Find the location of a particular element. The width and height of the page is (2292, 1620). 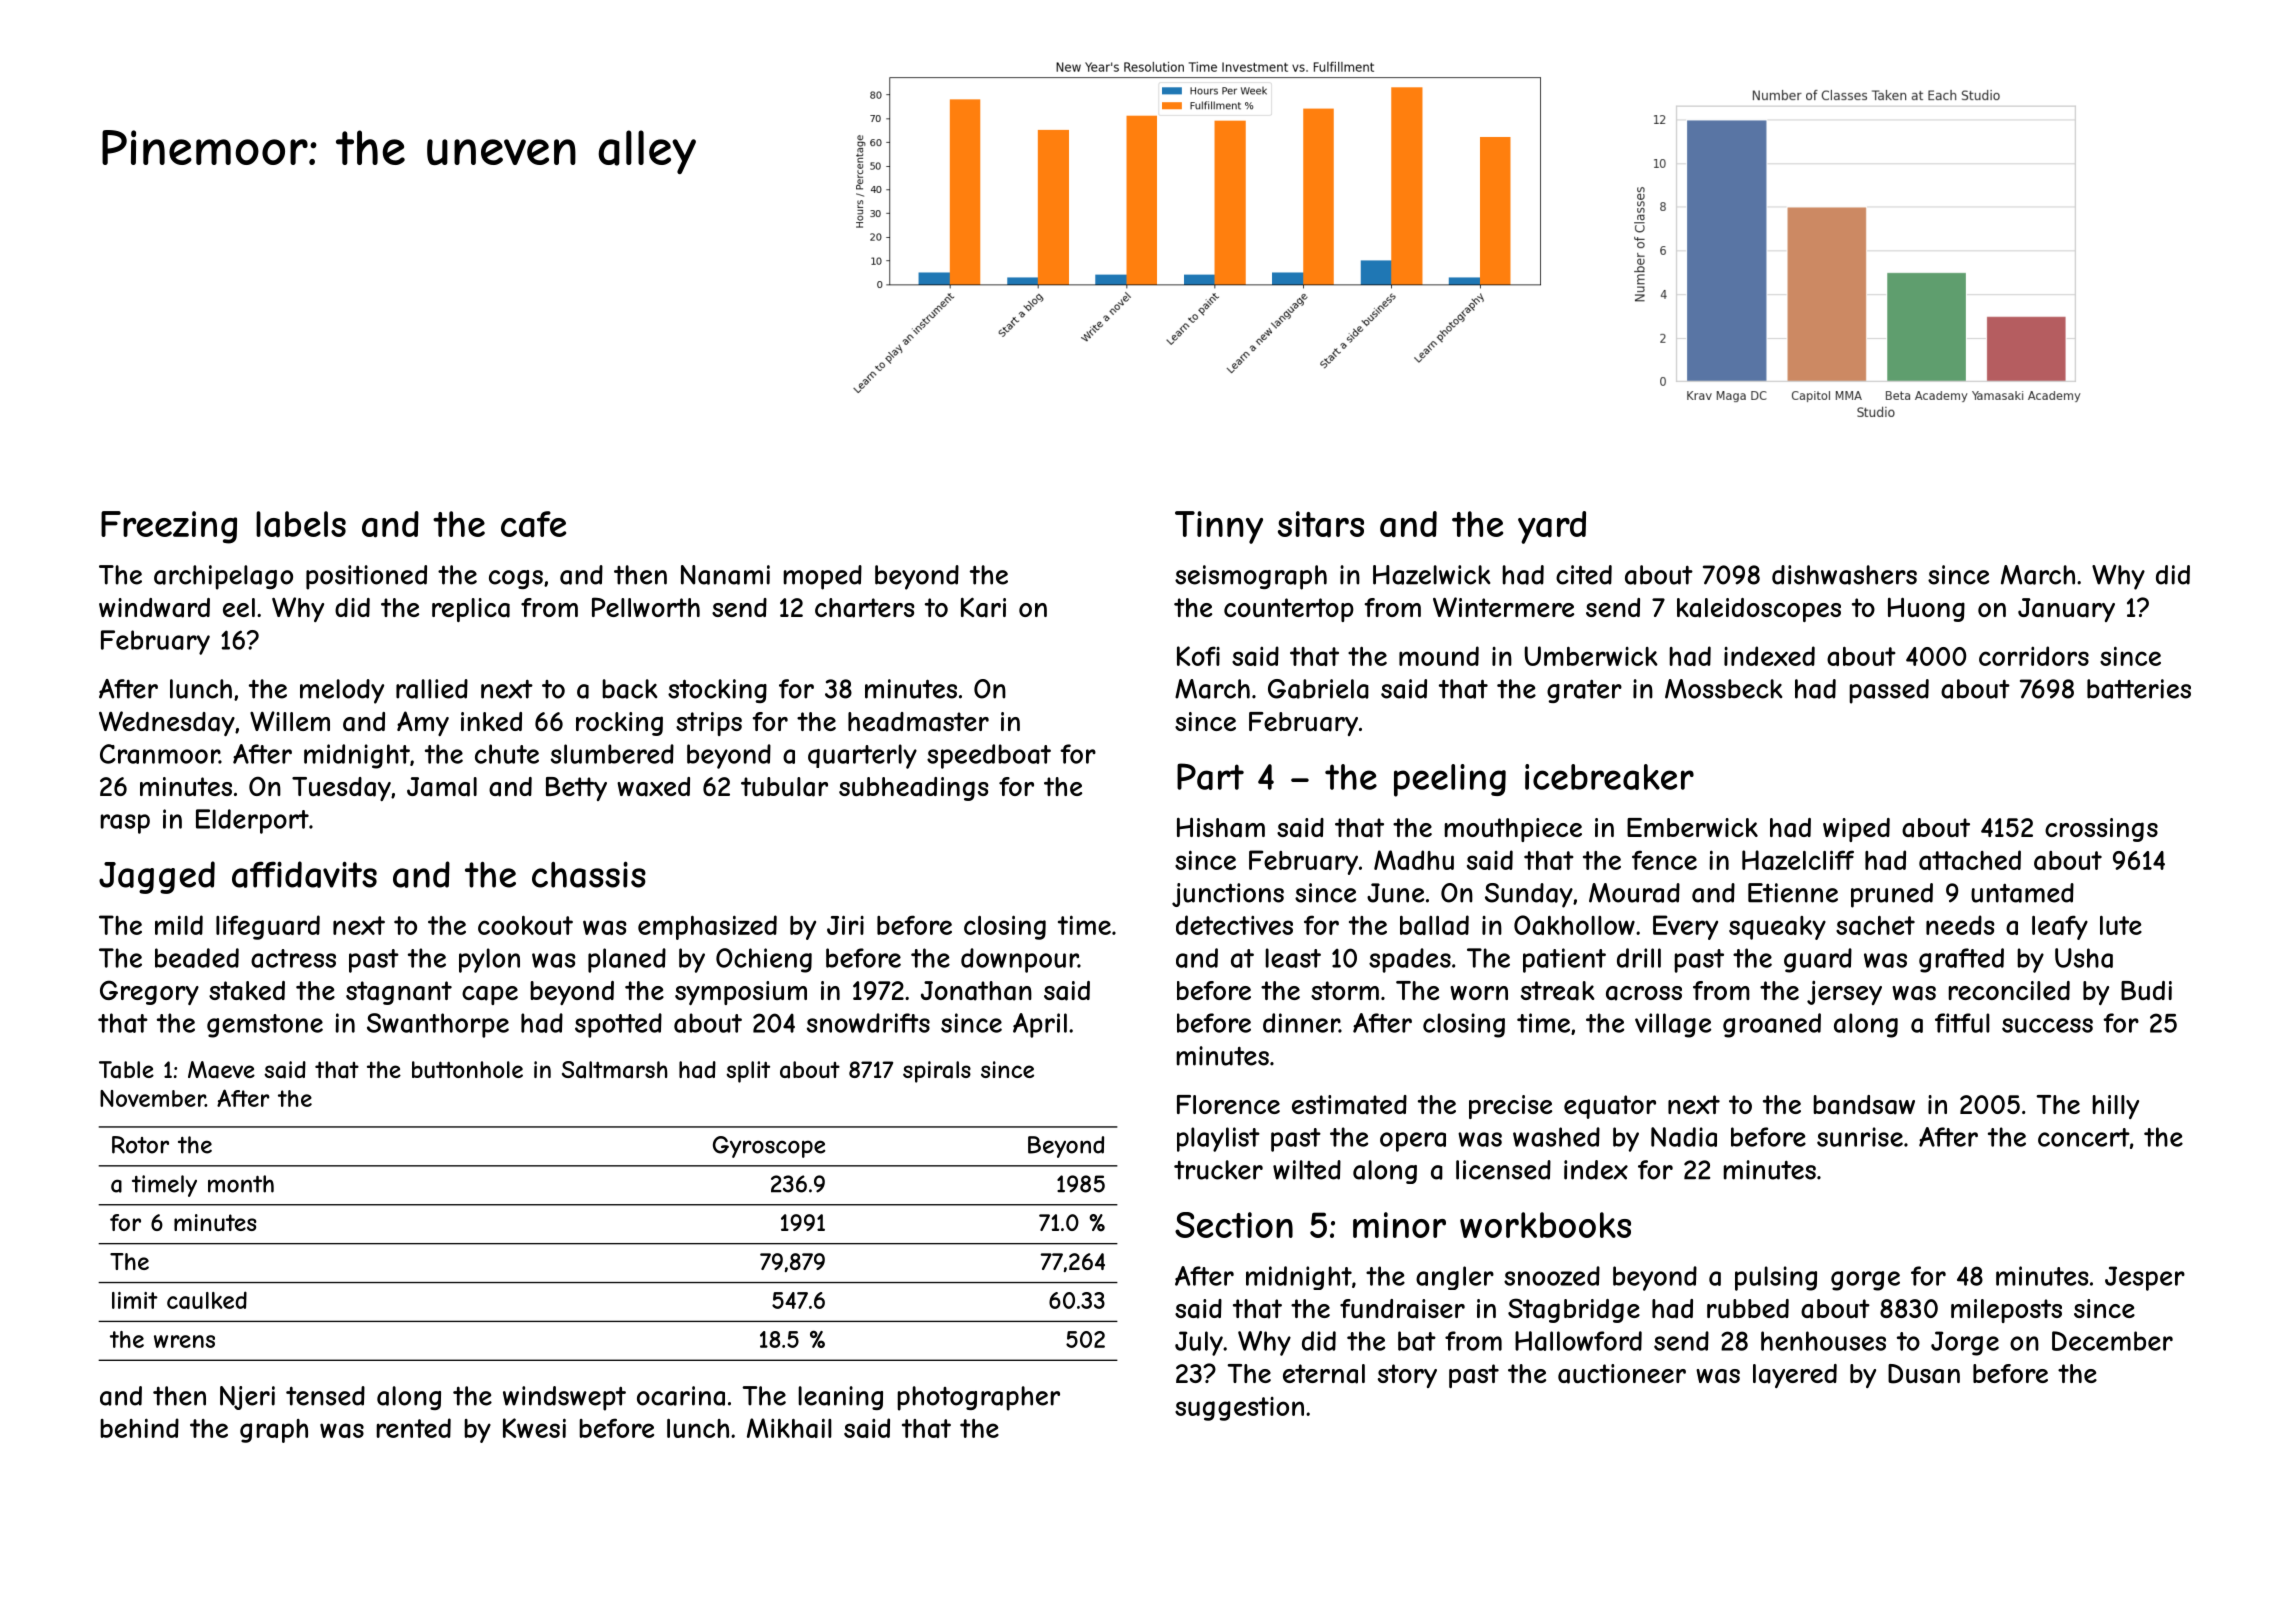

suggestion is located at coordinates (1239, 1409).
